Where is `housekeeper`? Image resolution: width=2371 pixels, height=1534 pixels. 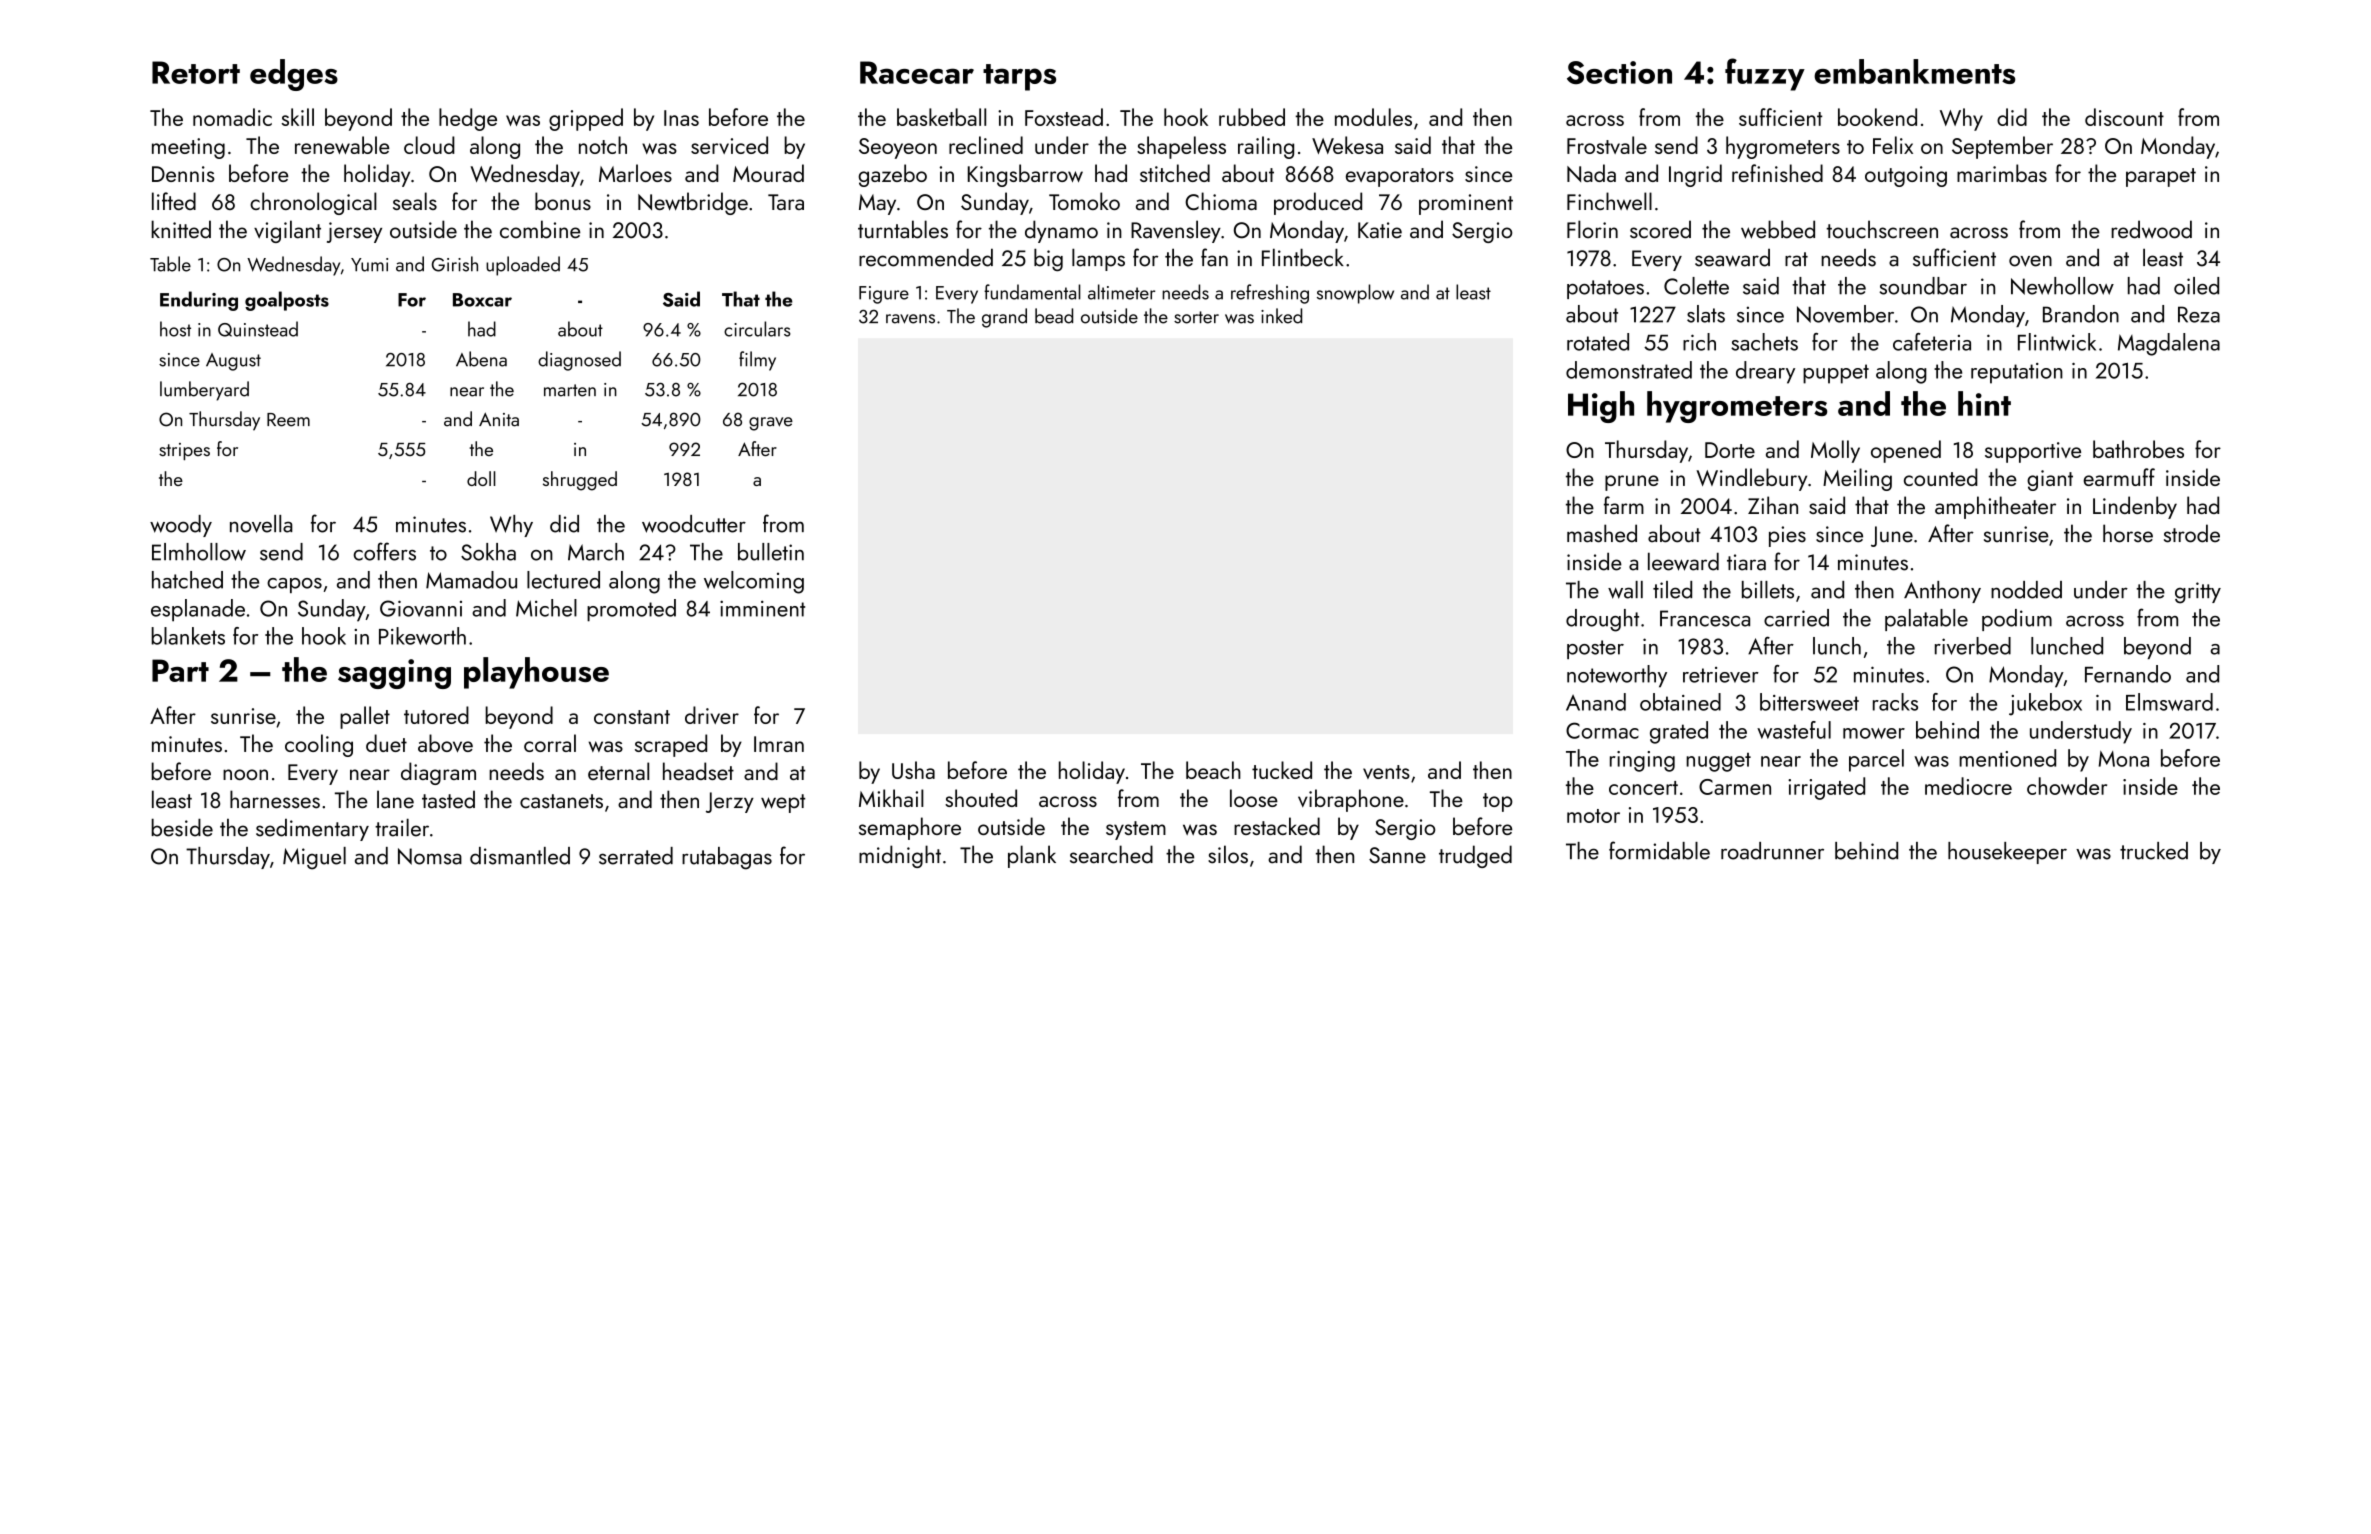
housekeeper is located at coordinates (2007, 853).
